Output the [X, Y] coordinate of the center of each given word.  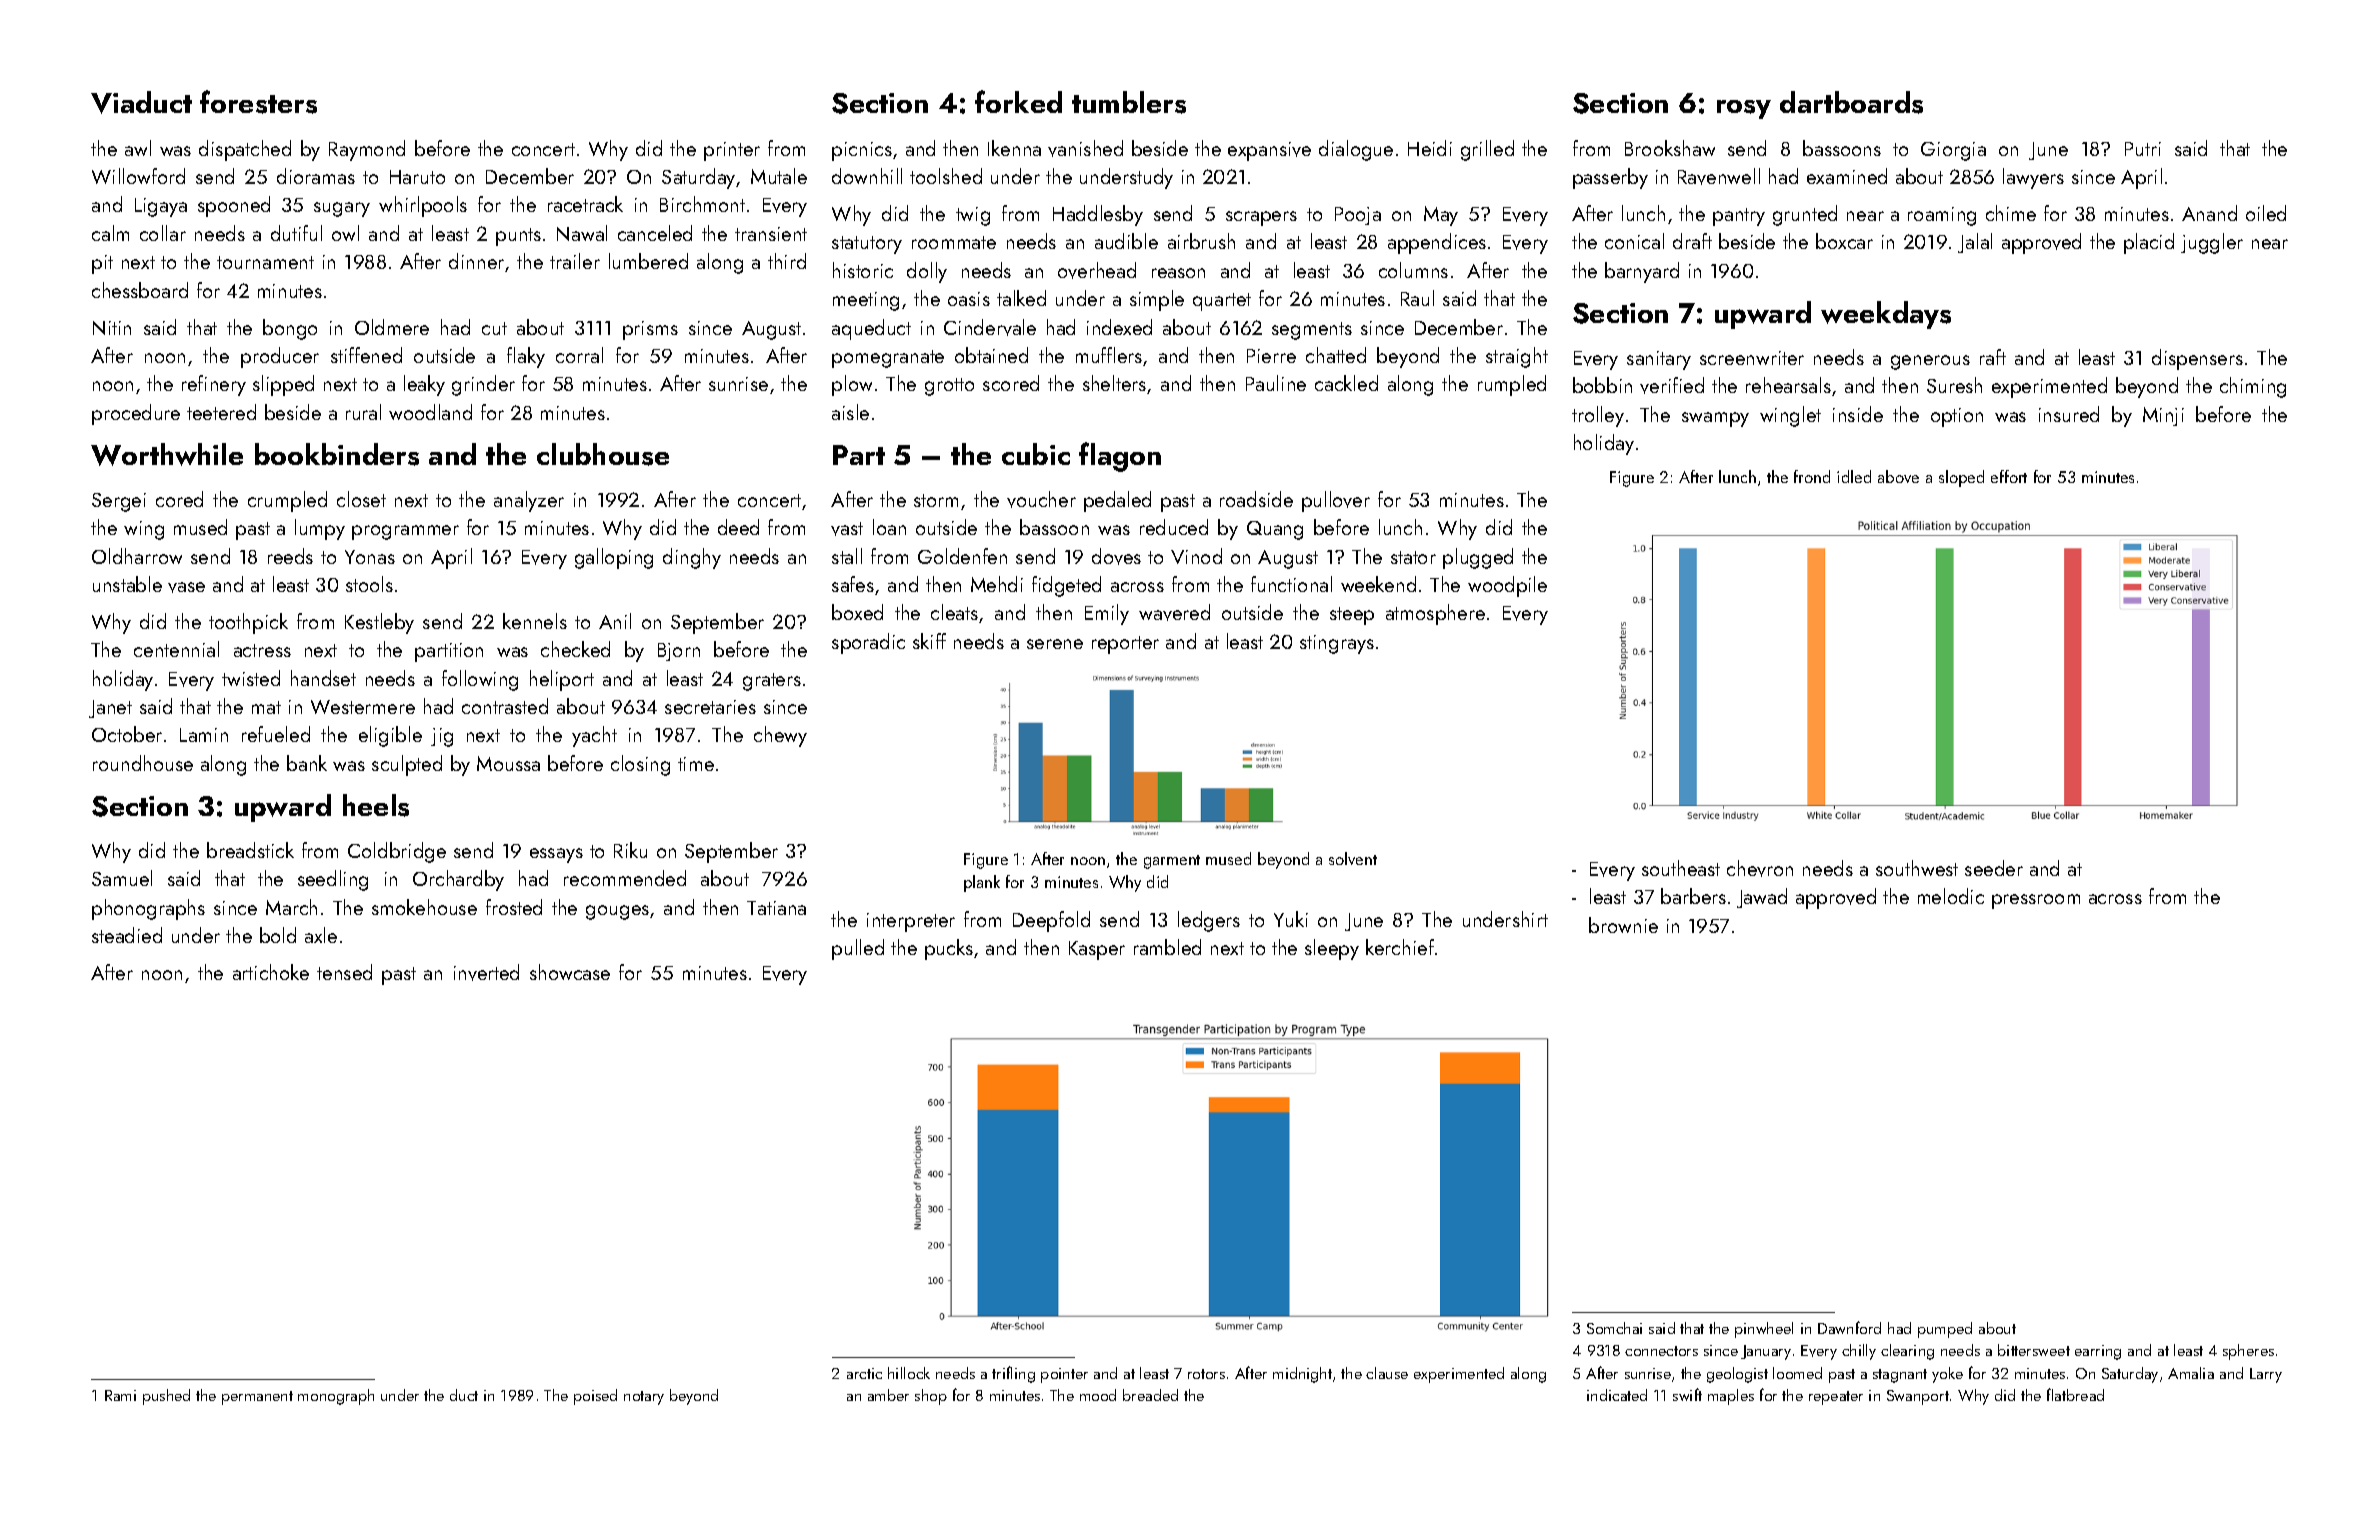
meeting [866, 301]
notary [644, 1398]
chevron [1760, 868]
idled [1854, 476]
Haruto [417, 177]
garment [1172, 862]
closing [640, 765]
